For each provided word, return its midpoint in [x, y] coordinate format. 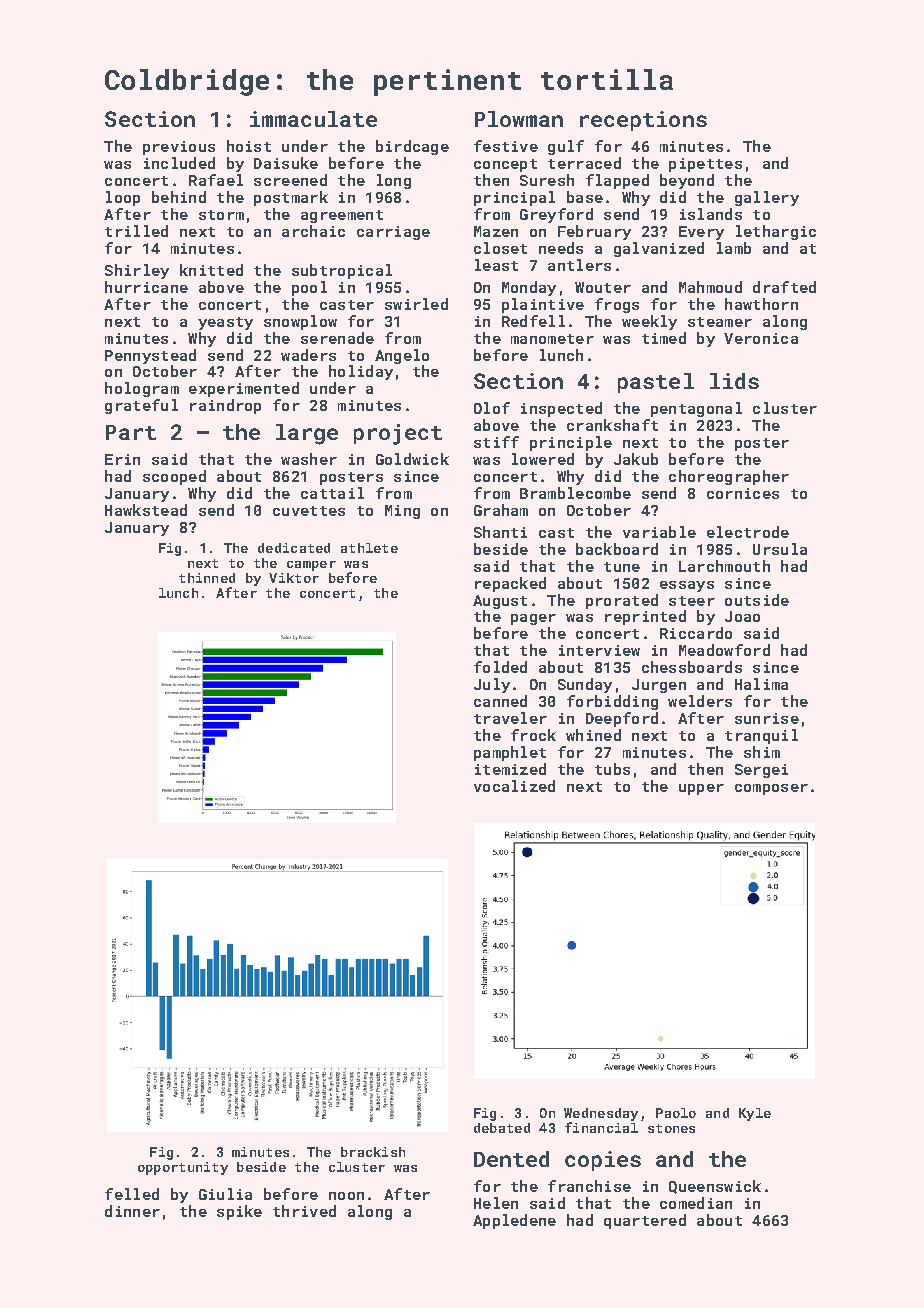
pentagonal [696, 409]
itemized [510, 769]
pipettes [705, 165]
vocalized [514, 786]
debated [502, 1128]
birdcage [412, 147]
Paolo [676, 1113]
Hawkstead [146, 510]
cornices [743, 493]
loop [123, 198]
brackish [373, 1152]
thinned [207, 578]
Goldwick [412, 459]
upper [701, 789]
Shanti [500, 532]
